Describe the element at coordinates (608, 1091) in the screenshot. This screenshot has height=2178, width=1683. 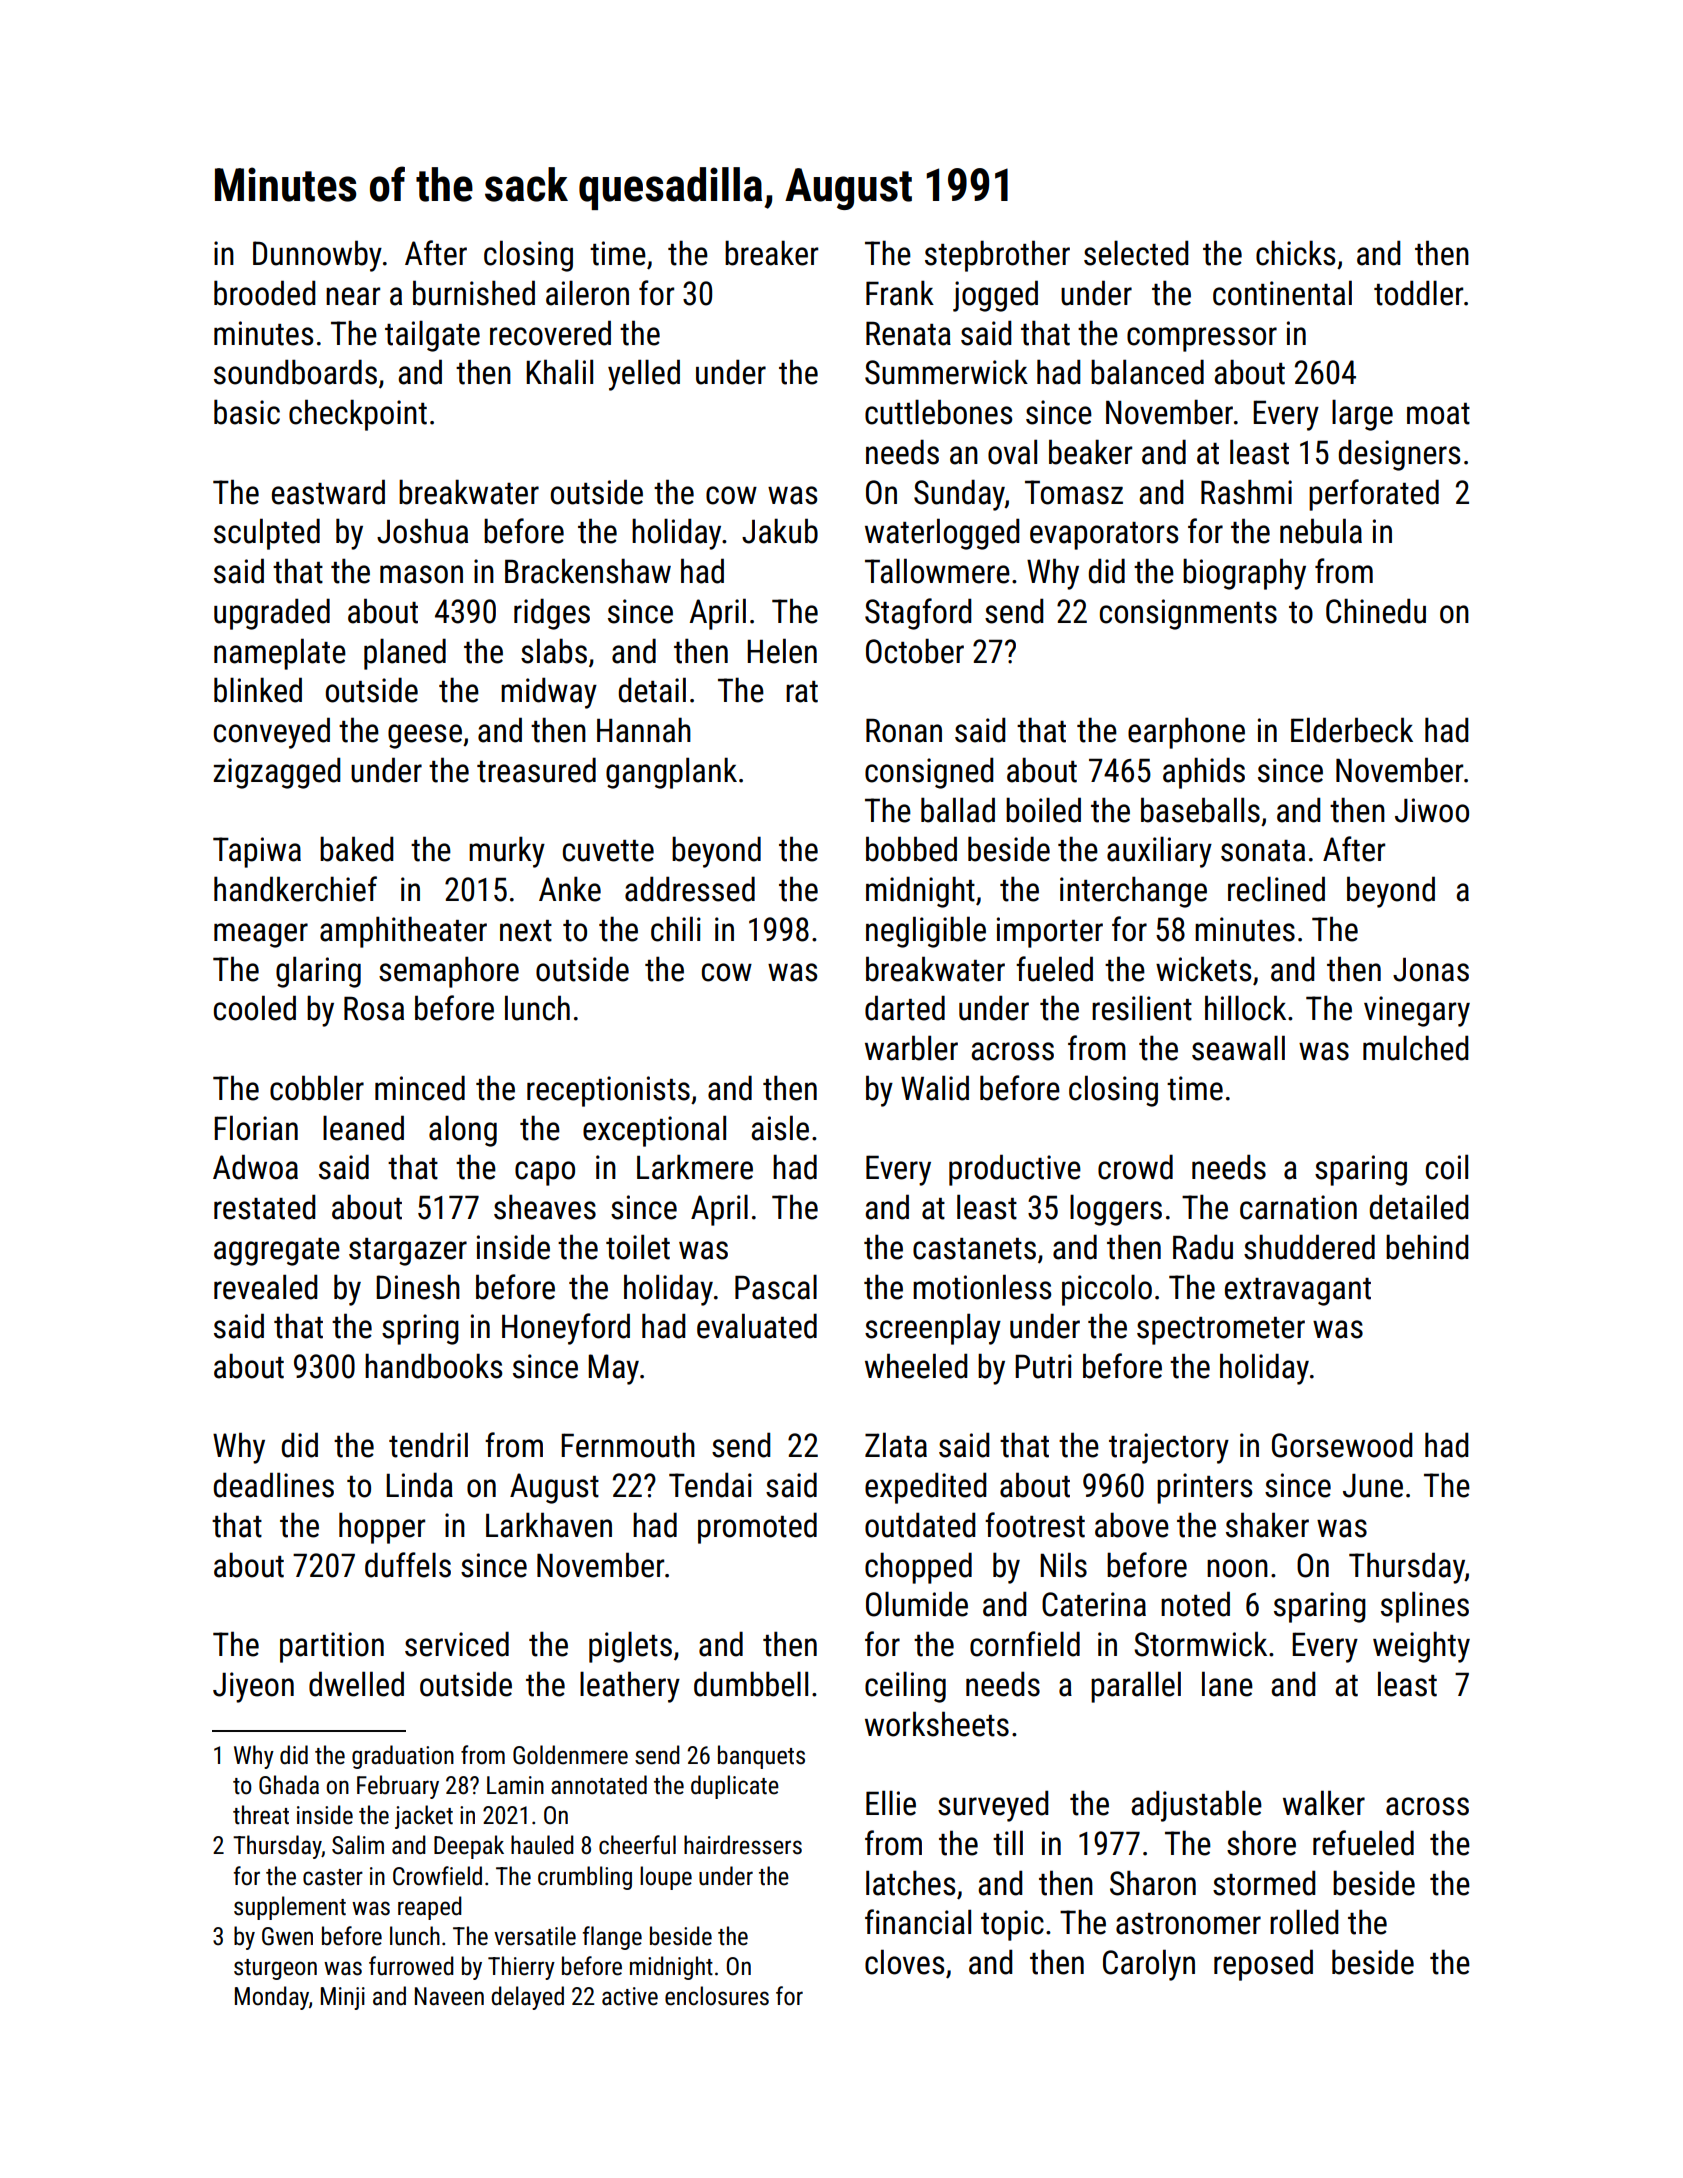
I see `receptionists` at that location.
